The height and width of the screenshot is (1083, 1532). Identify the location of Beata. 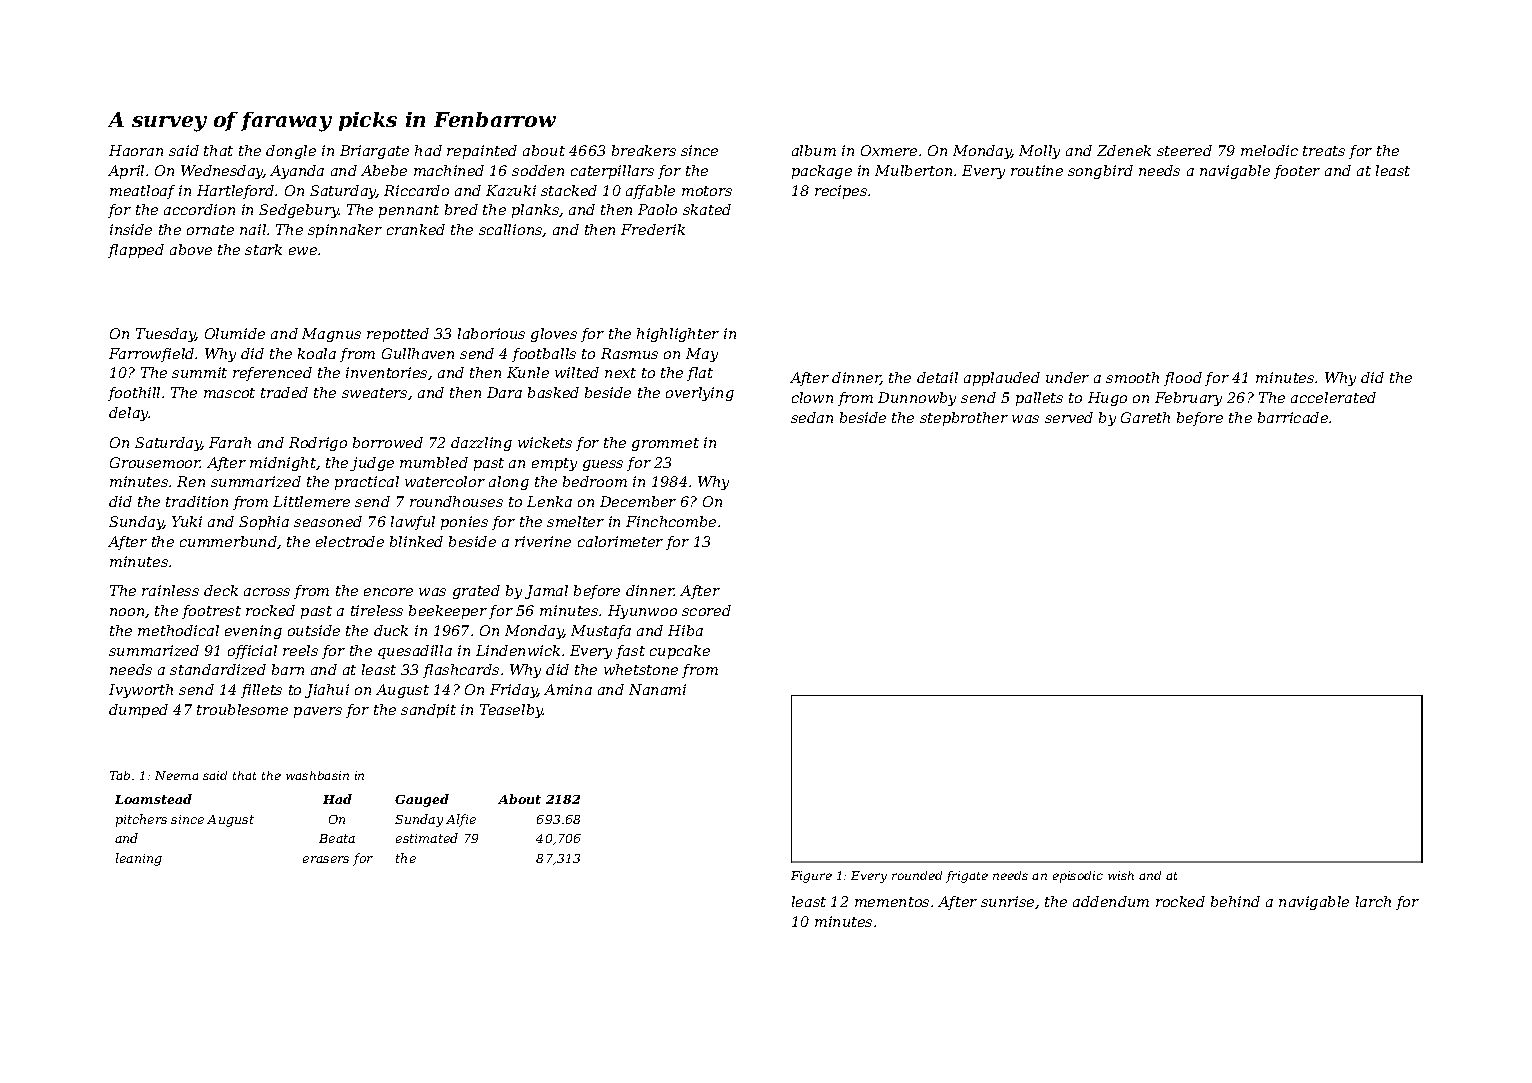
(337, 838).
